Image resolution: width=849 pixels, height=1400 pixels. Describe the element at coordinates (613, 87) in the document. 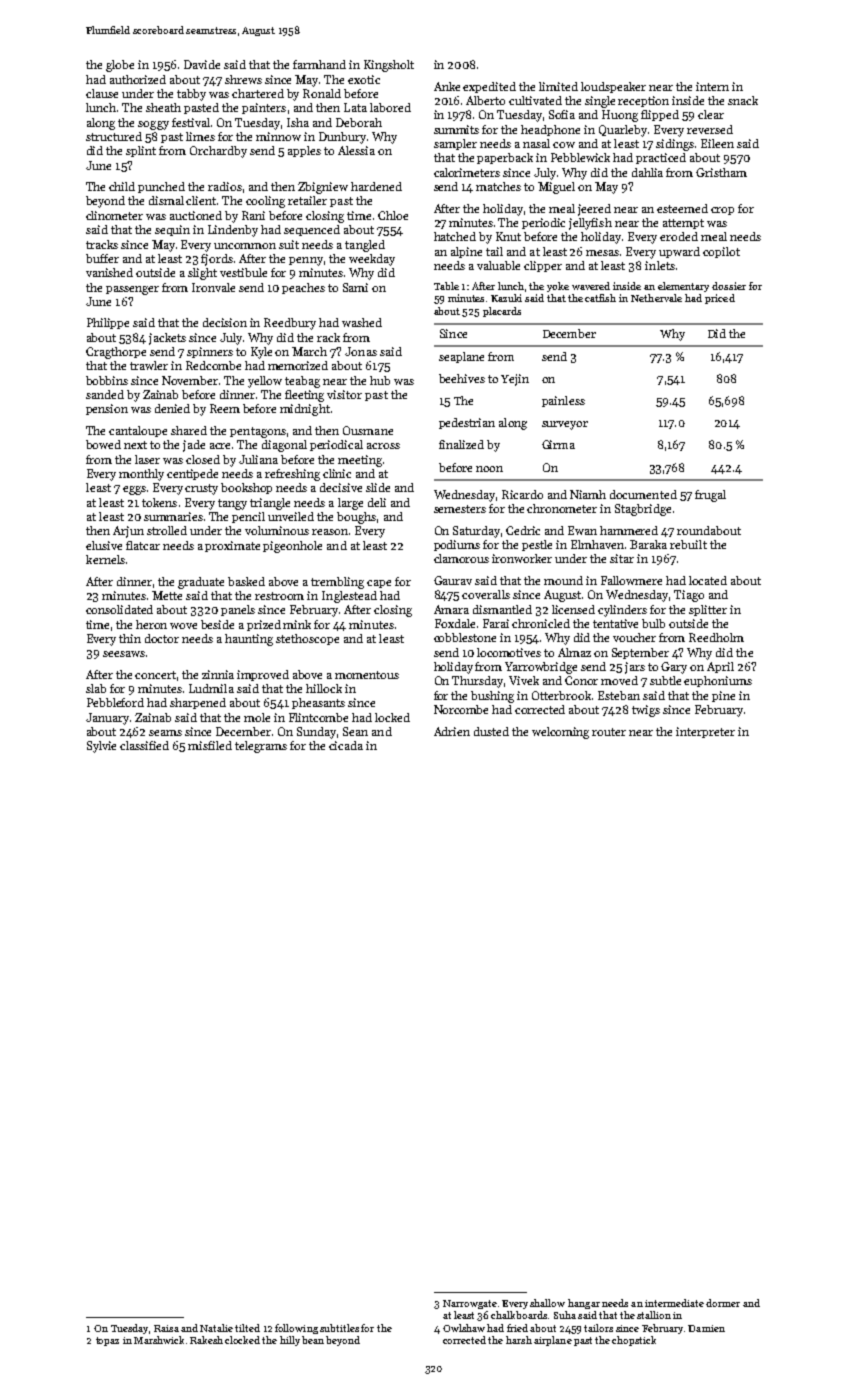

I see `loudspeaker` at that location.
